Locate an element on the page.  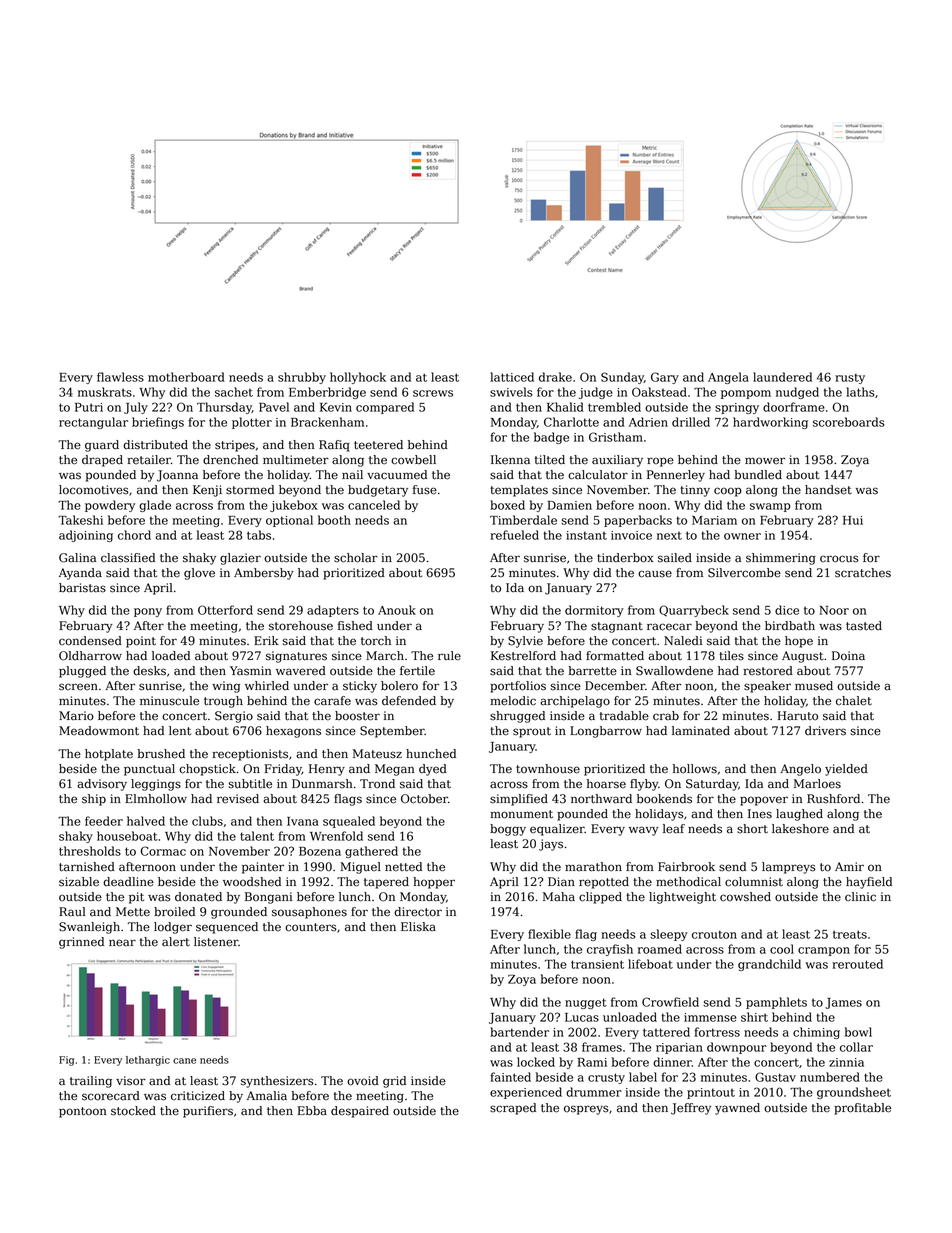
simplified is located at coordinates (519, 800).
